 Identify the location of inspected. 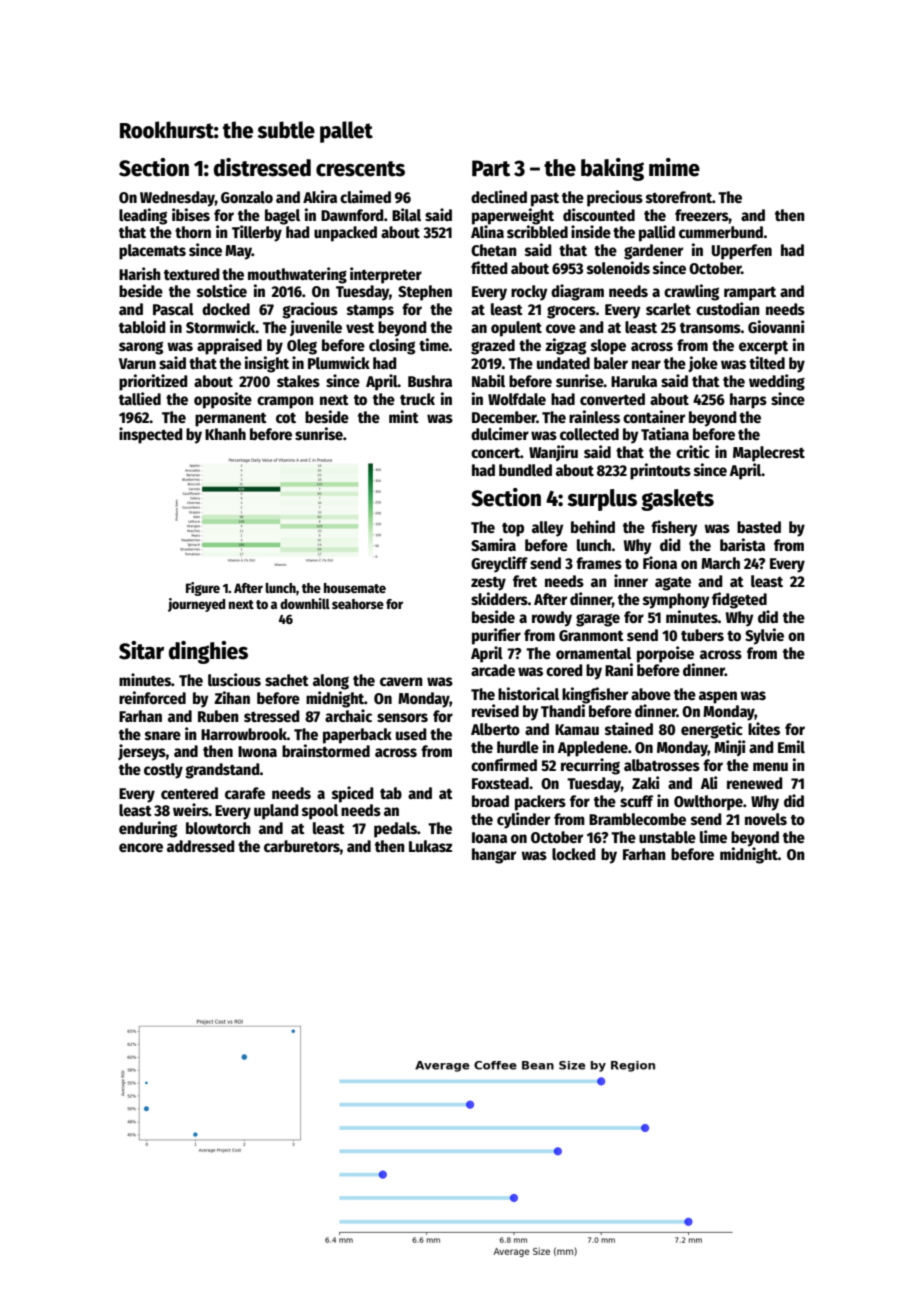
(151, 435).
